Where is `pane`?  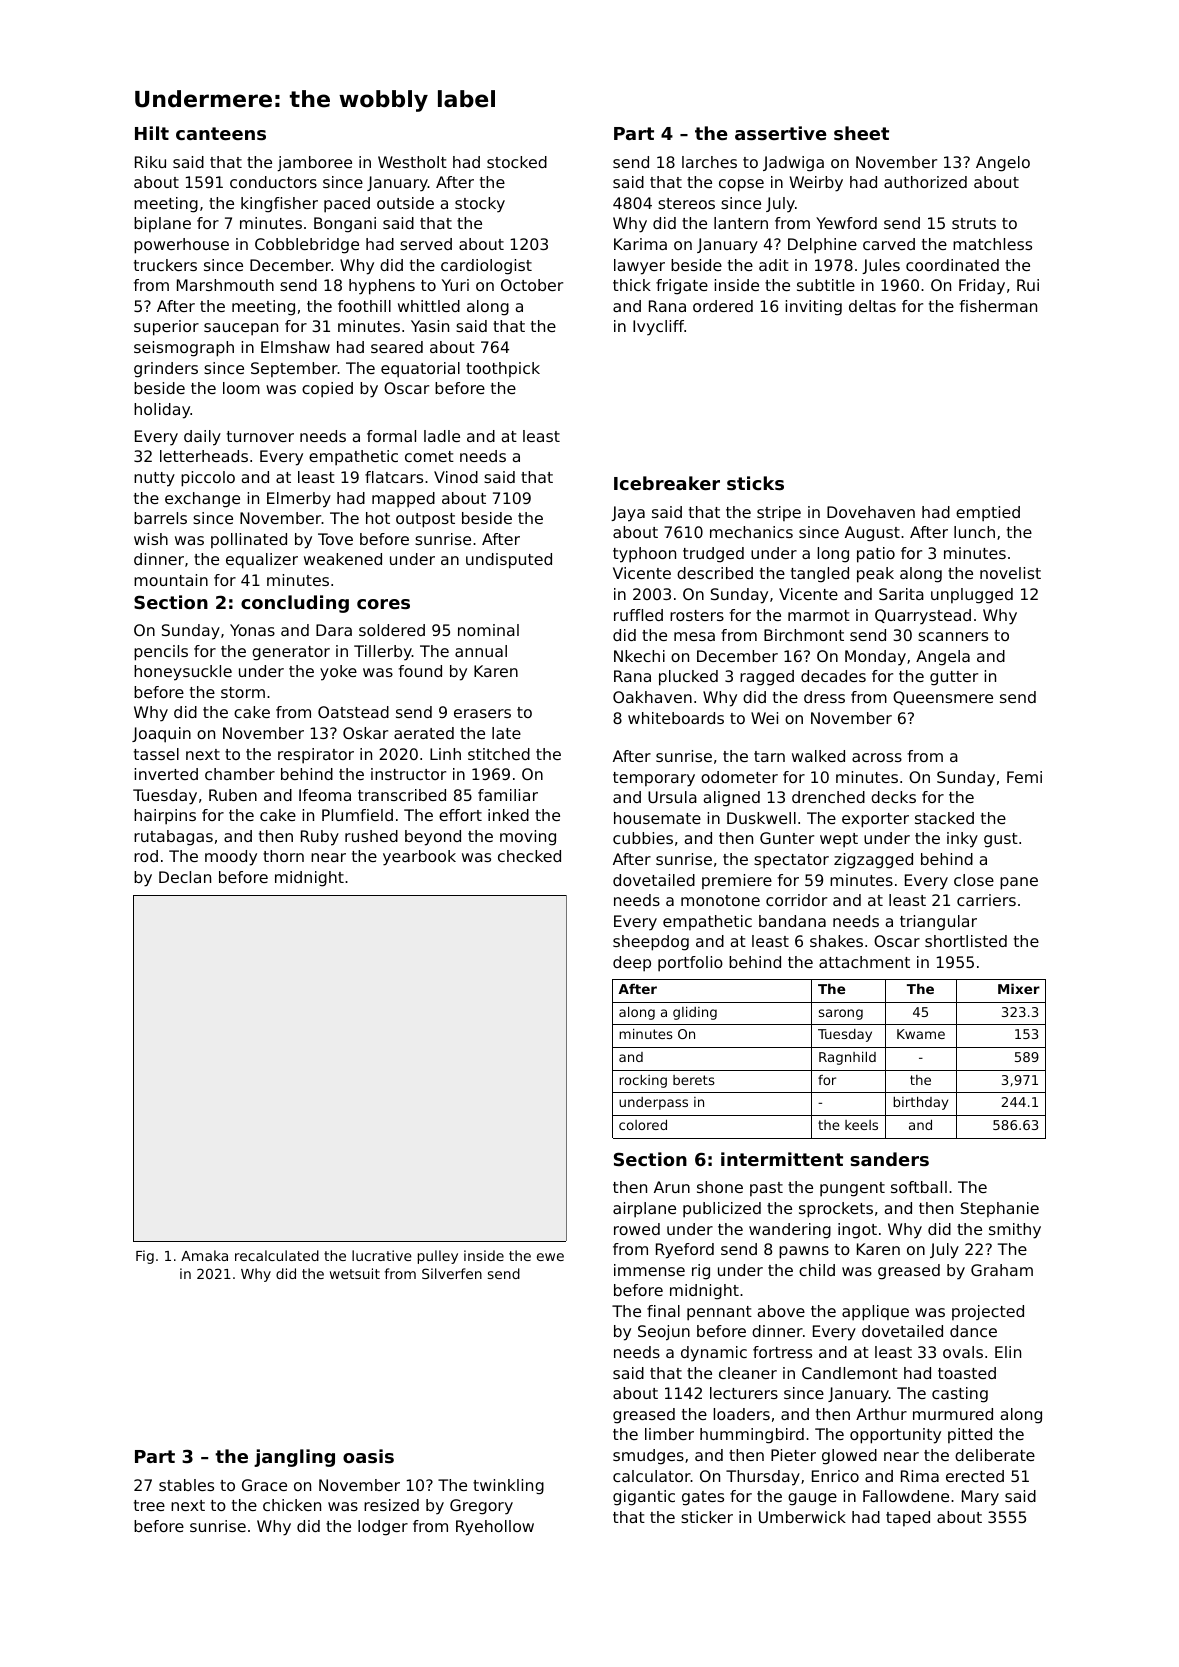 pane is located at coordinates (1019, 883).
